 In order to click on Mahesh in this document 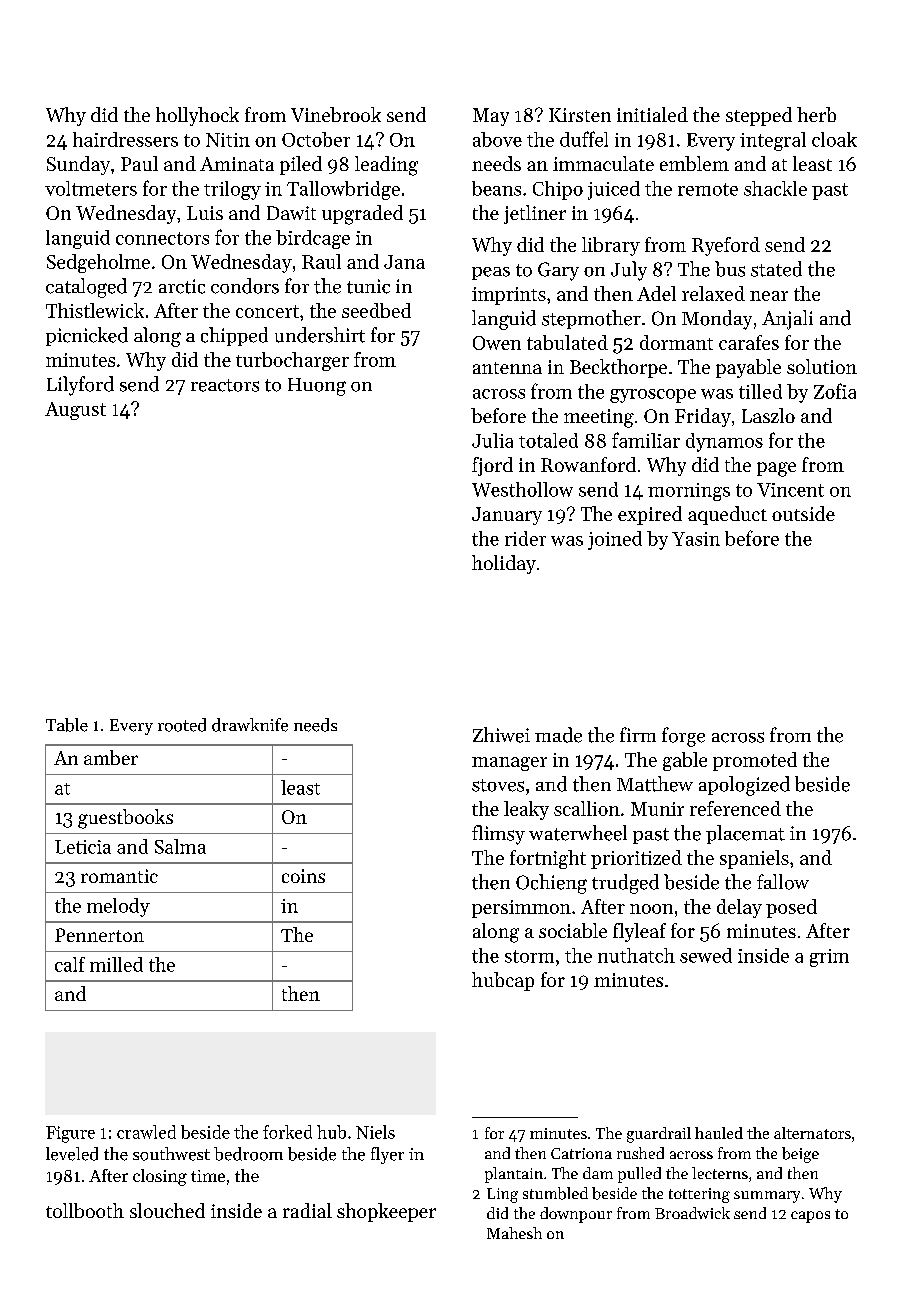, I will do `click(514, 1233)`.
